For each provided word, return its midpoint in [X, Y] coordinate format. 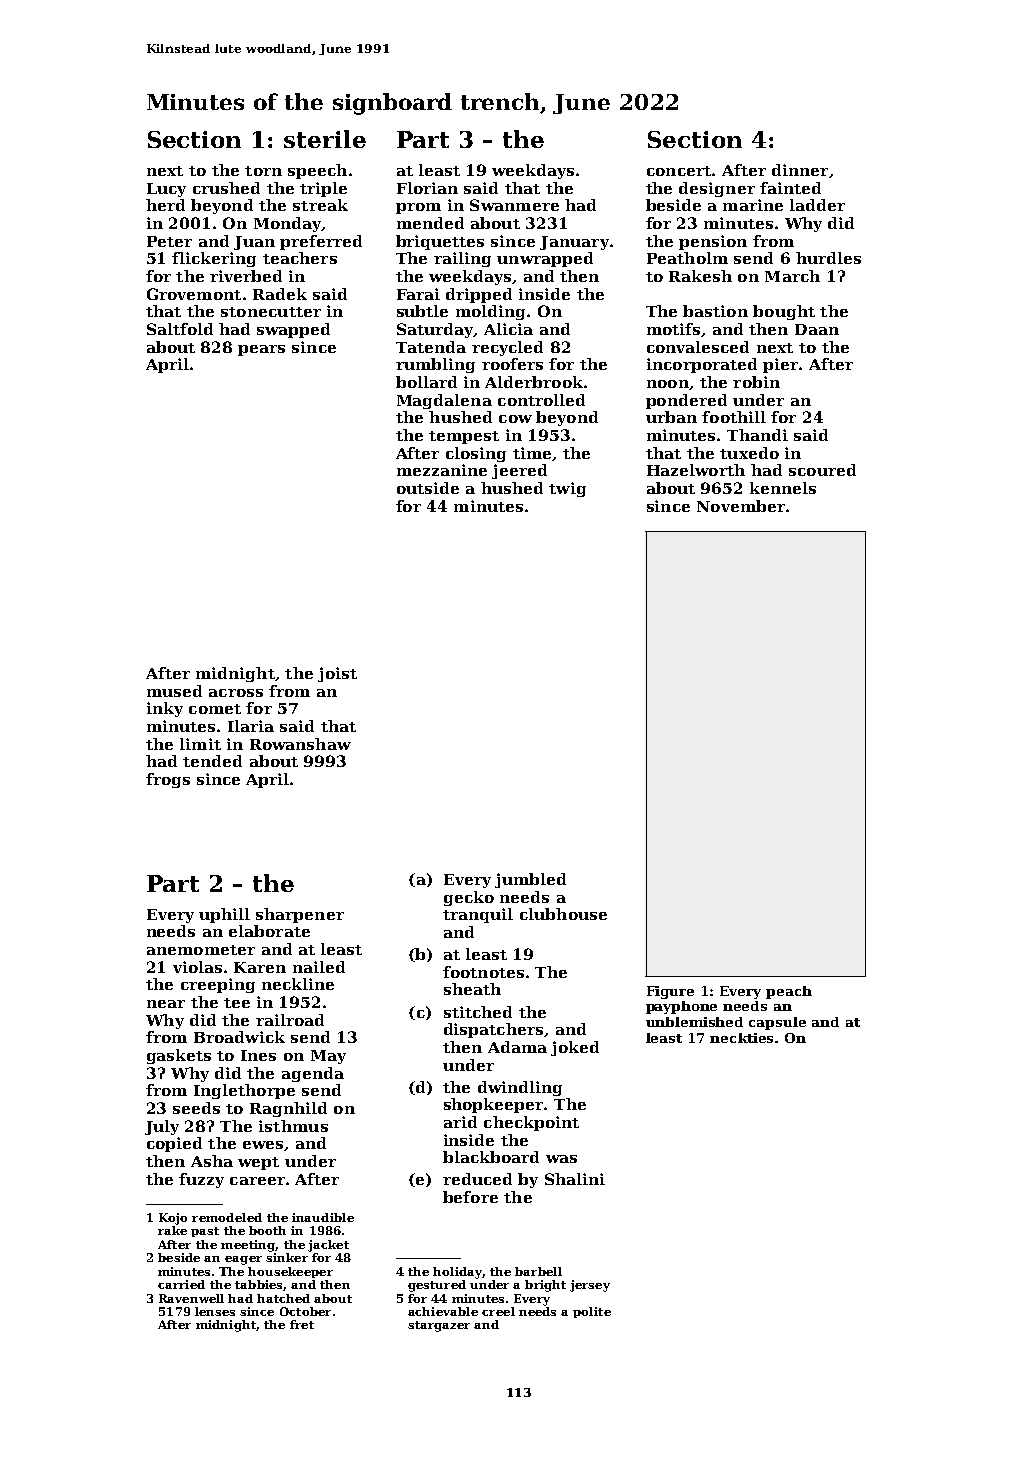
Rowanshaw [300, 744]
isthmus [293, 1126]
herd [165, 205]
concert [679, 171]
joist [337, 674]
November [741, 506]
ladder [817, 205]
